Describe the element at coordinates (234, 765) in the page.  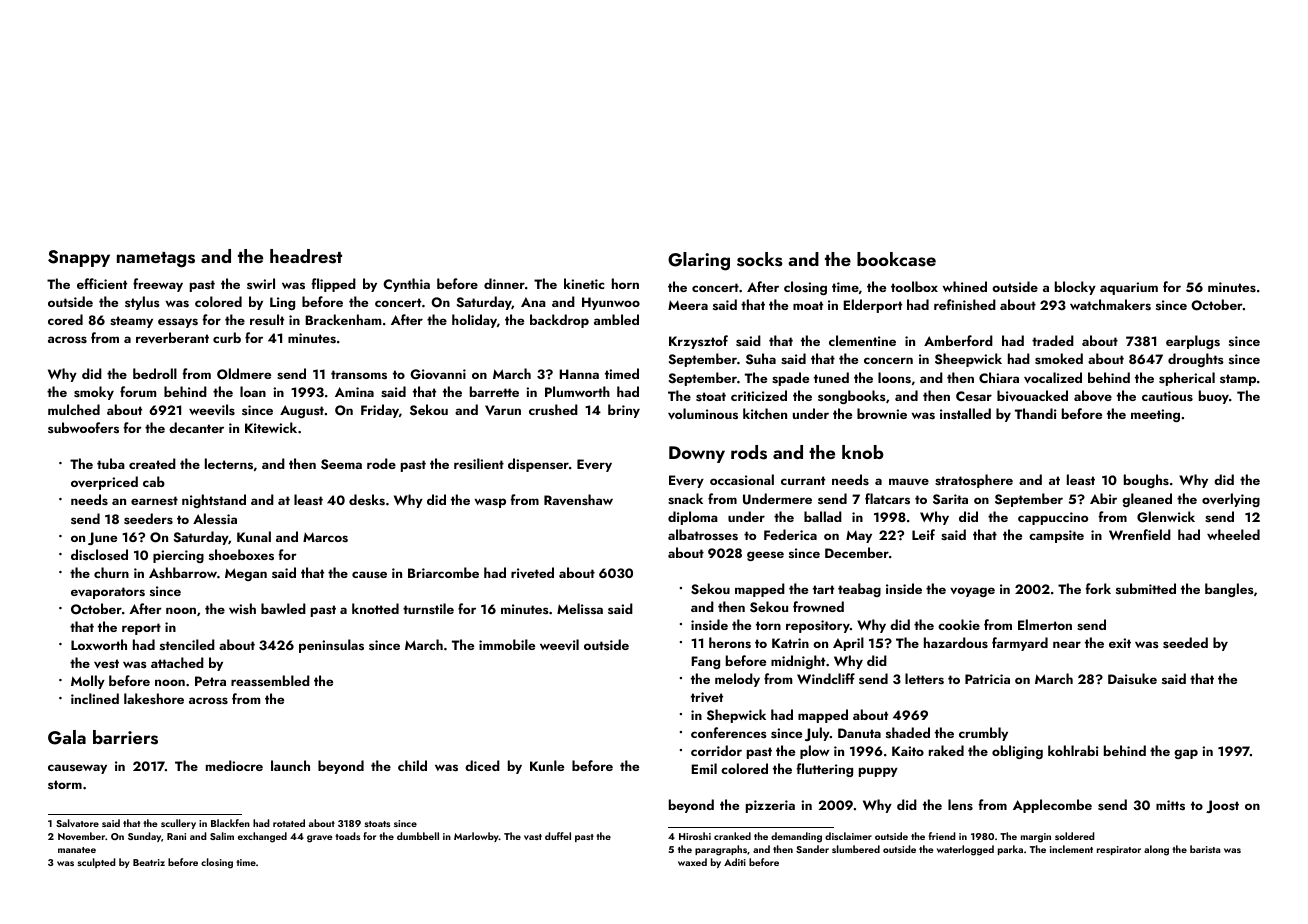
I see `mediocre` at that location.
